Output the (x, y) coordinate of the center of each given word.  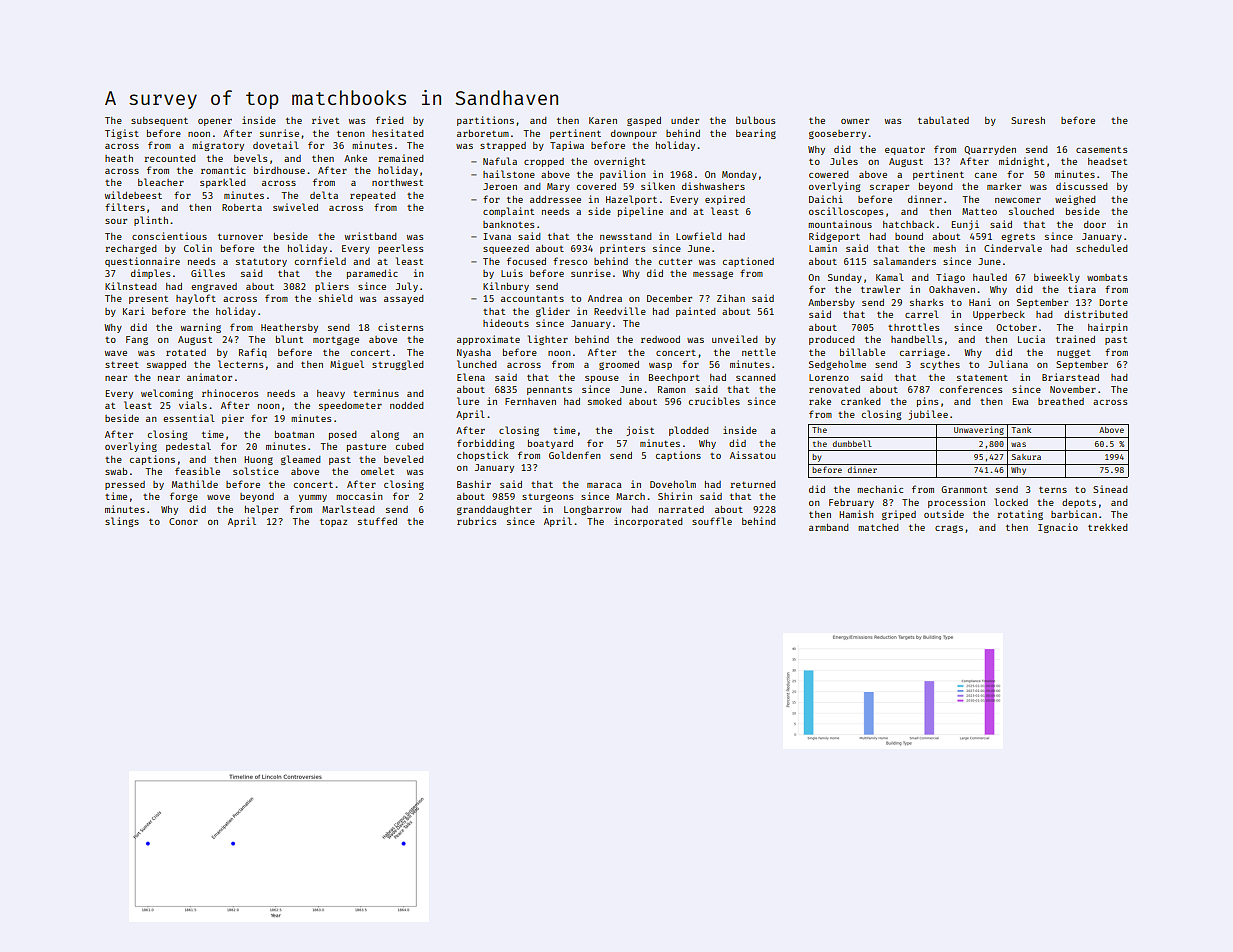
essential (189, 418)
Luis (512, 273)
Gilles (208, 273)
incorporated (648, 522)
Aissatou (752, 455)
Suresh (1028, 120)
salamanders (904, 261)
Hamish (856, 514)
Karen (603, 120)
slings (122, 522)
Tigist (122, 134)
